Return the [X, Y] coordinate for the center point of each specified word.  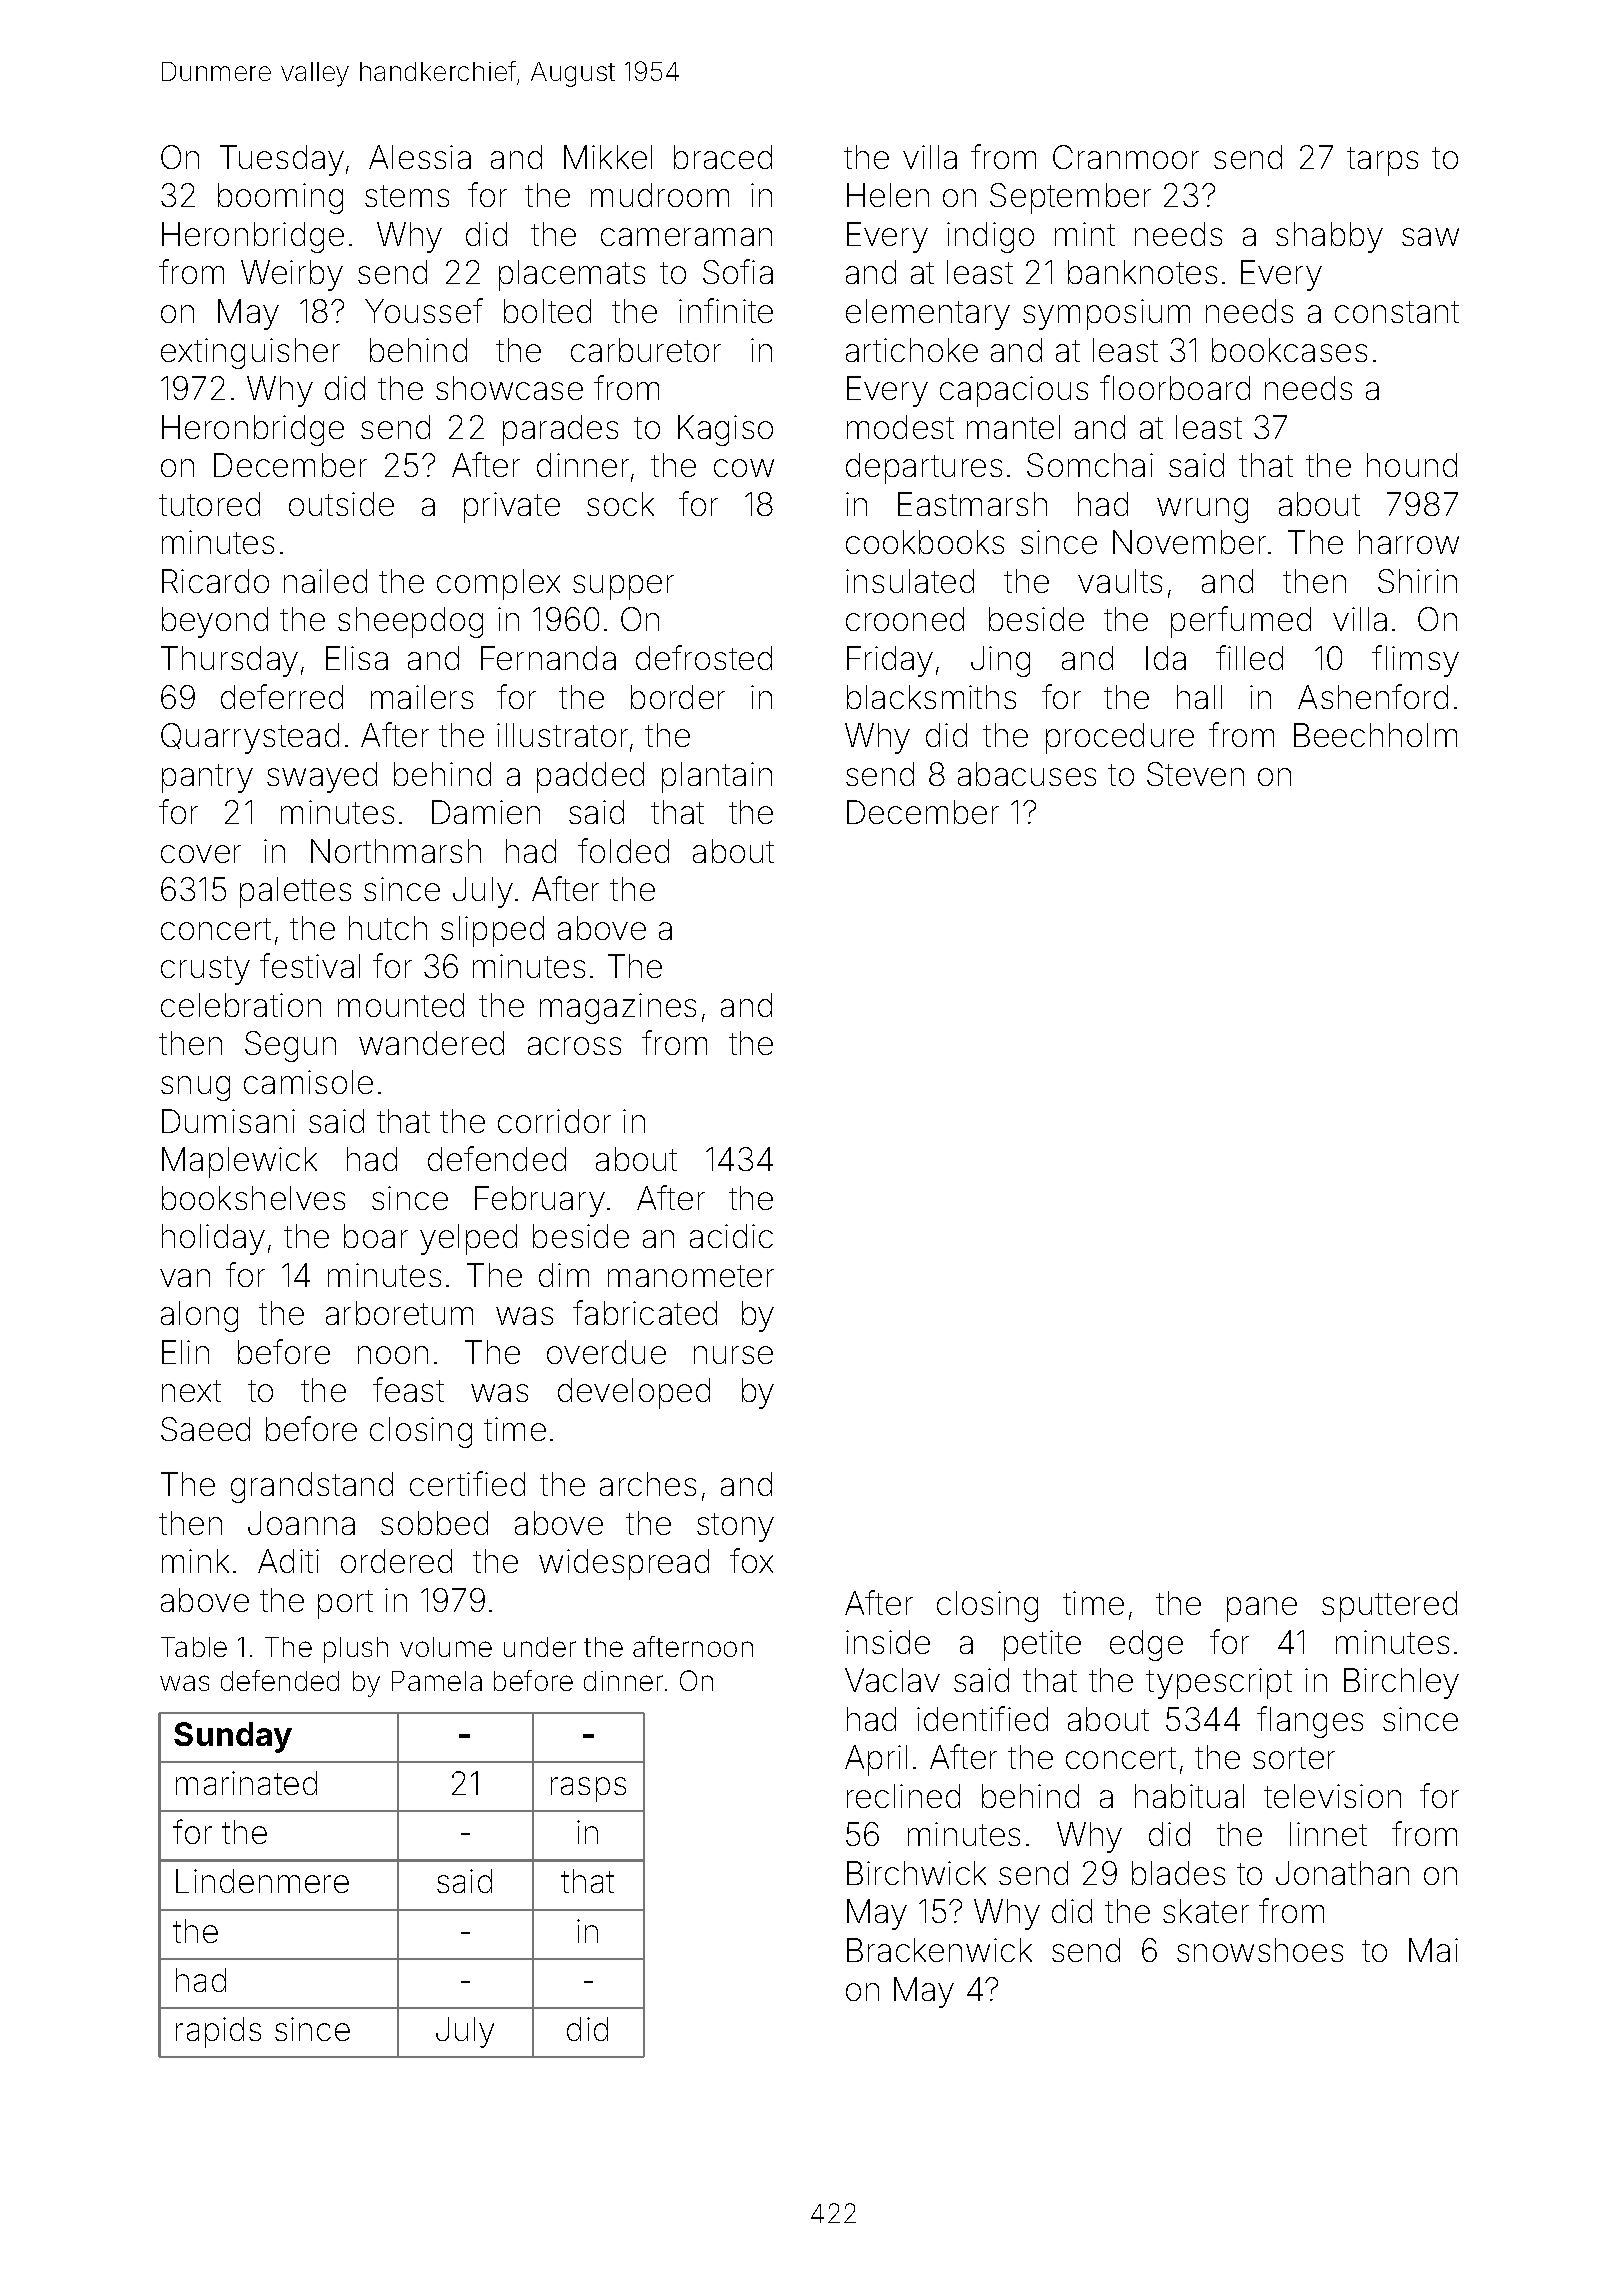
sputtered [1389, 1606]
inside [888, 1642]
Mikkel [608, 157]
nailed [325, 581]
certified [467, 1483]
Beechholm [1375, 735]
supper [623, 587]
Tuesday [282, 160]
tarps [1382, 161]
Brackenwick [939, 1950]
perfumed [1241, 622]
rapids [218, 2032]
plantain [717, 777]
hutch [388, 928]
